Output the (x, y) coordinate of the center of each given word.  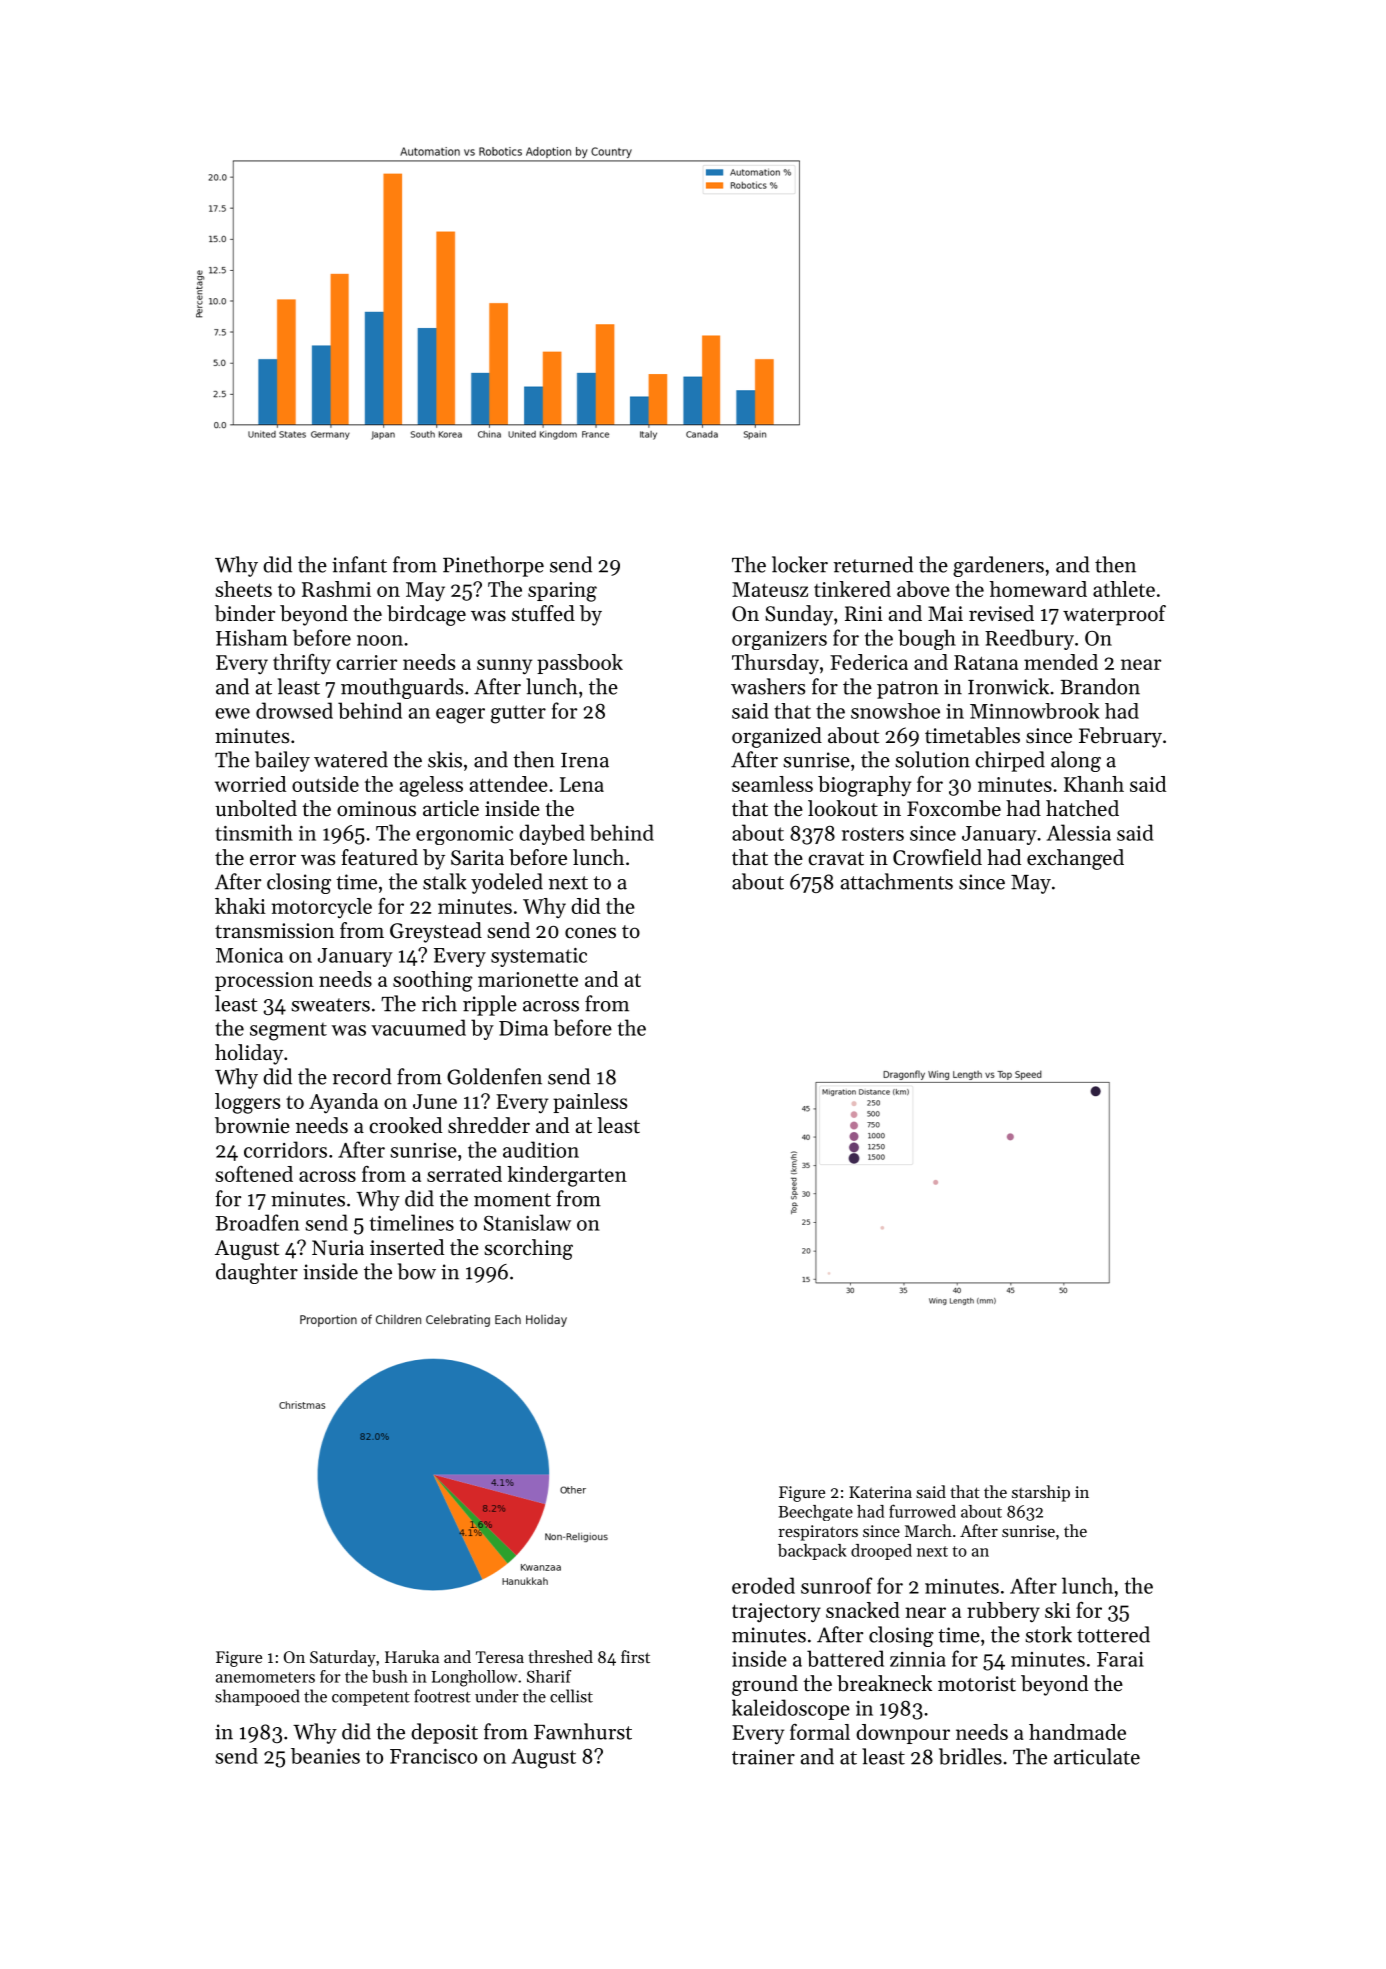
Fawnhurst (583, 1731)
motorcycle (321, 908)
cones (590, 933)
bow (417, 1271)
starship (1041, 1493)
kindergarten (567, 1176)
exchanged (1075, 859)
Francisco (433, 1756)
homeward (1038, 589)
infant (359, 564)
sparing (562, 592)
